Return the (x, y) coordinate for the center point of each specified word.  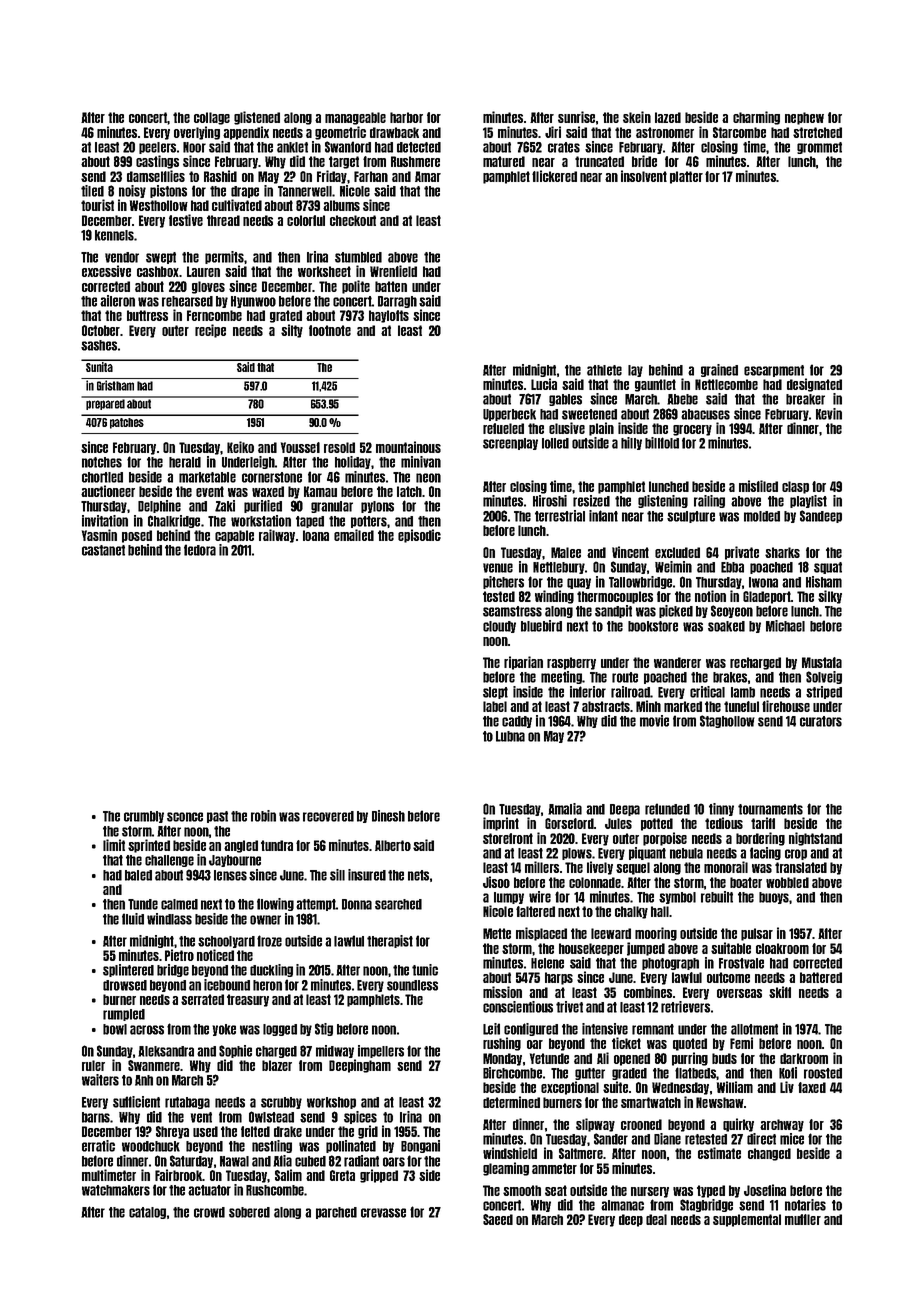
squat (828, 568)
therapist (390, 941)
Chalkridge (174, 521)
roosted (823, 1073)
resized (591, 501)
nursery (650, 1192)
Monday (502, 1059)
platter (686, 177)
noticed (215, 955)
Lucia (544, 384)
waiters (100, 1080)
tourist (97, 205)
